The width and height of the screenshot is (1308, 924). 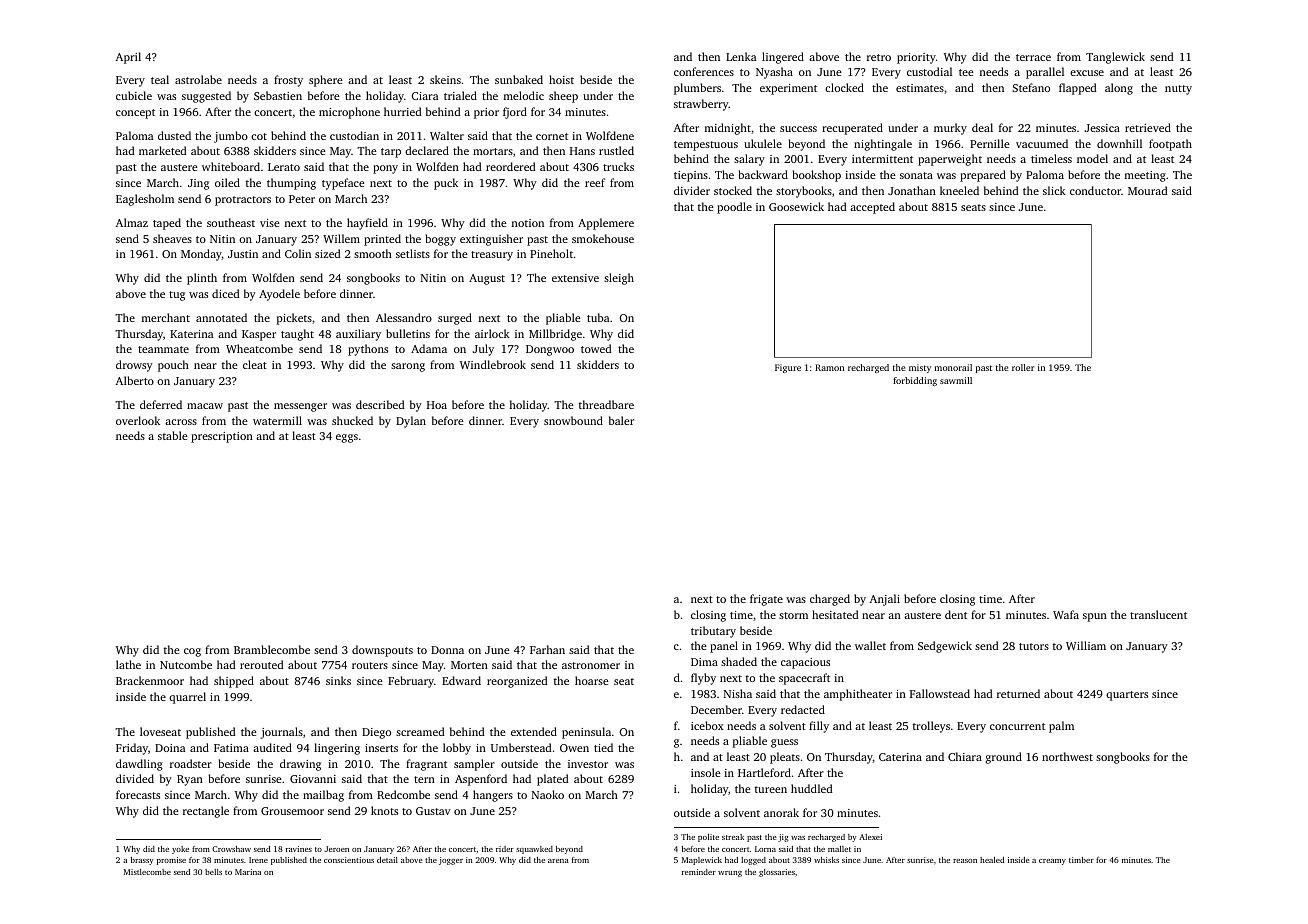 What do you see at coordinates (259, 348) in the screenshot?
I see `Wheatcombe` at bounding box center [259, 348].
